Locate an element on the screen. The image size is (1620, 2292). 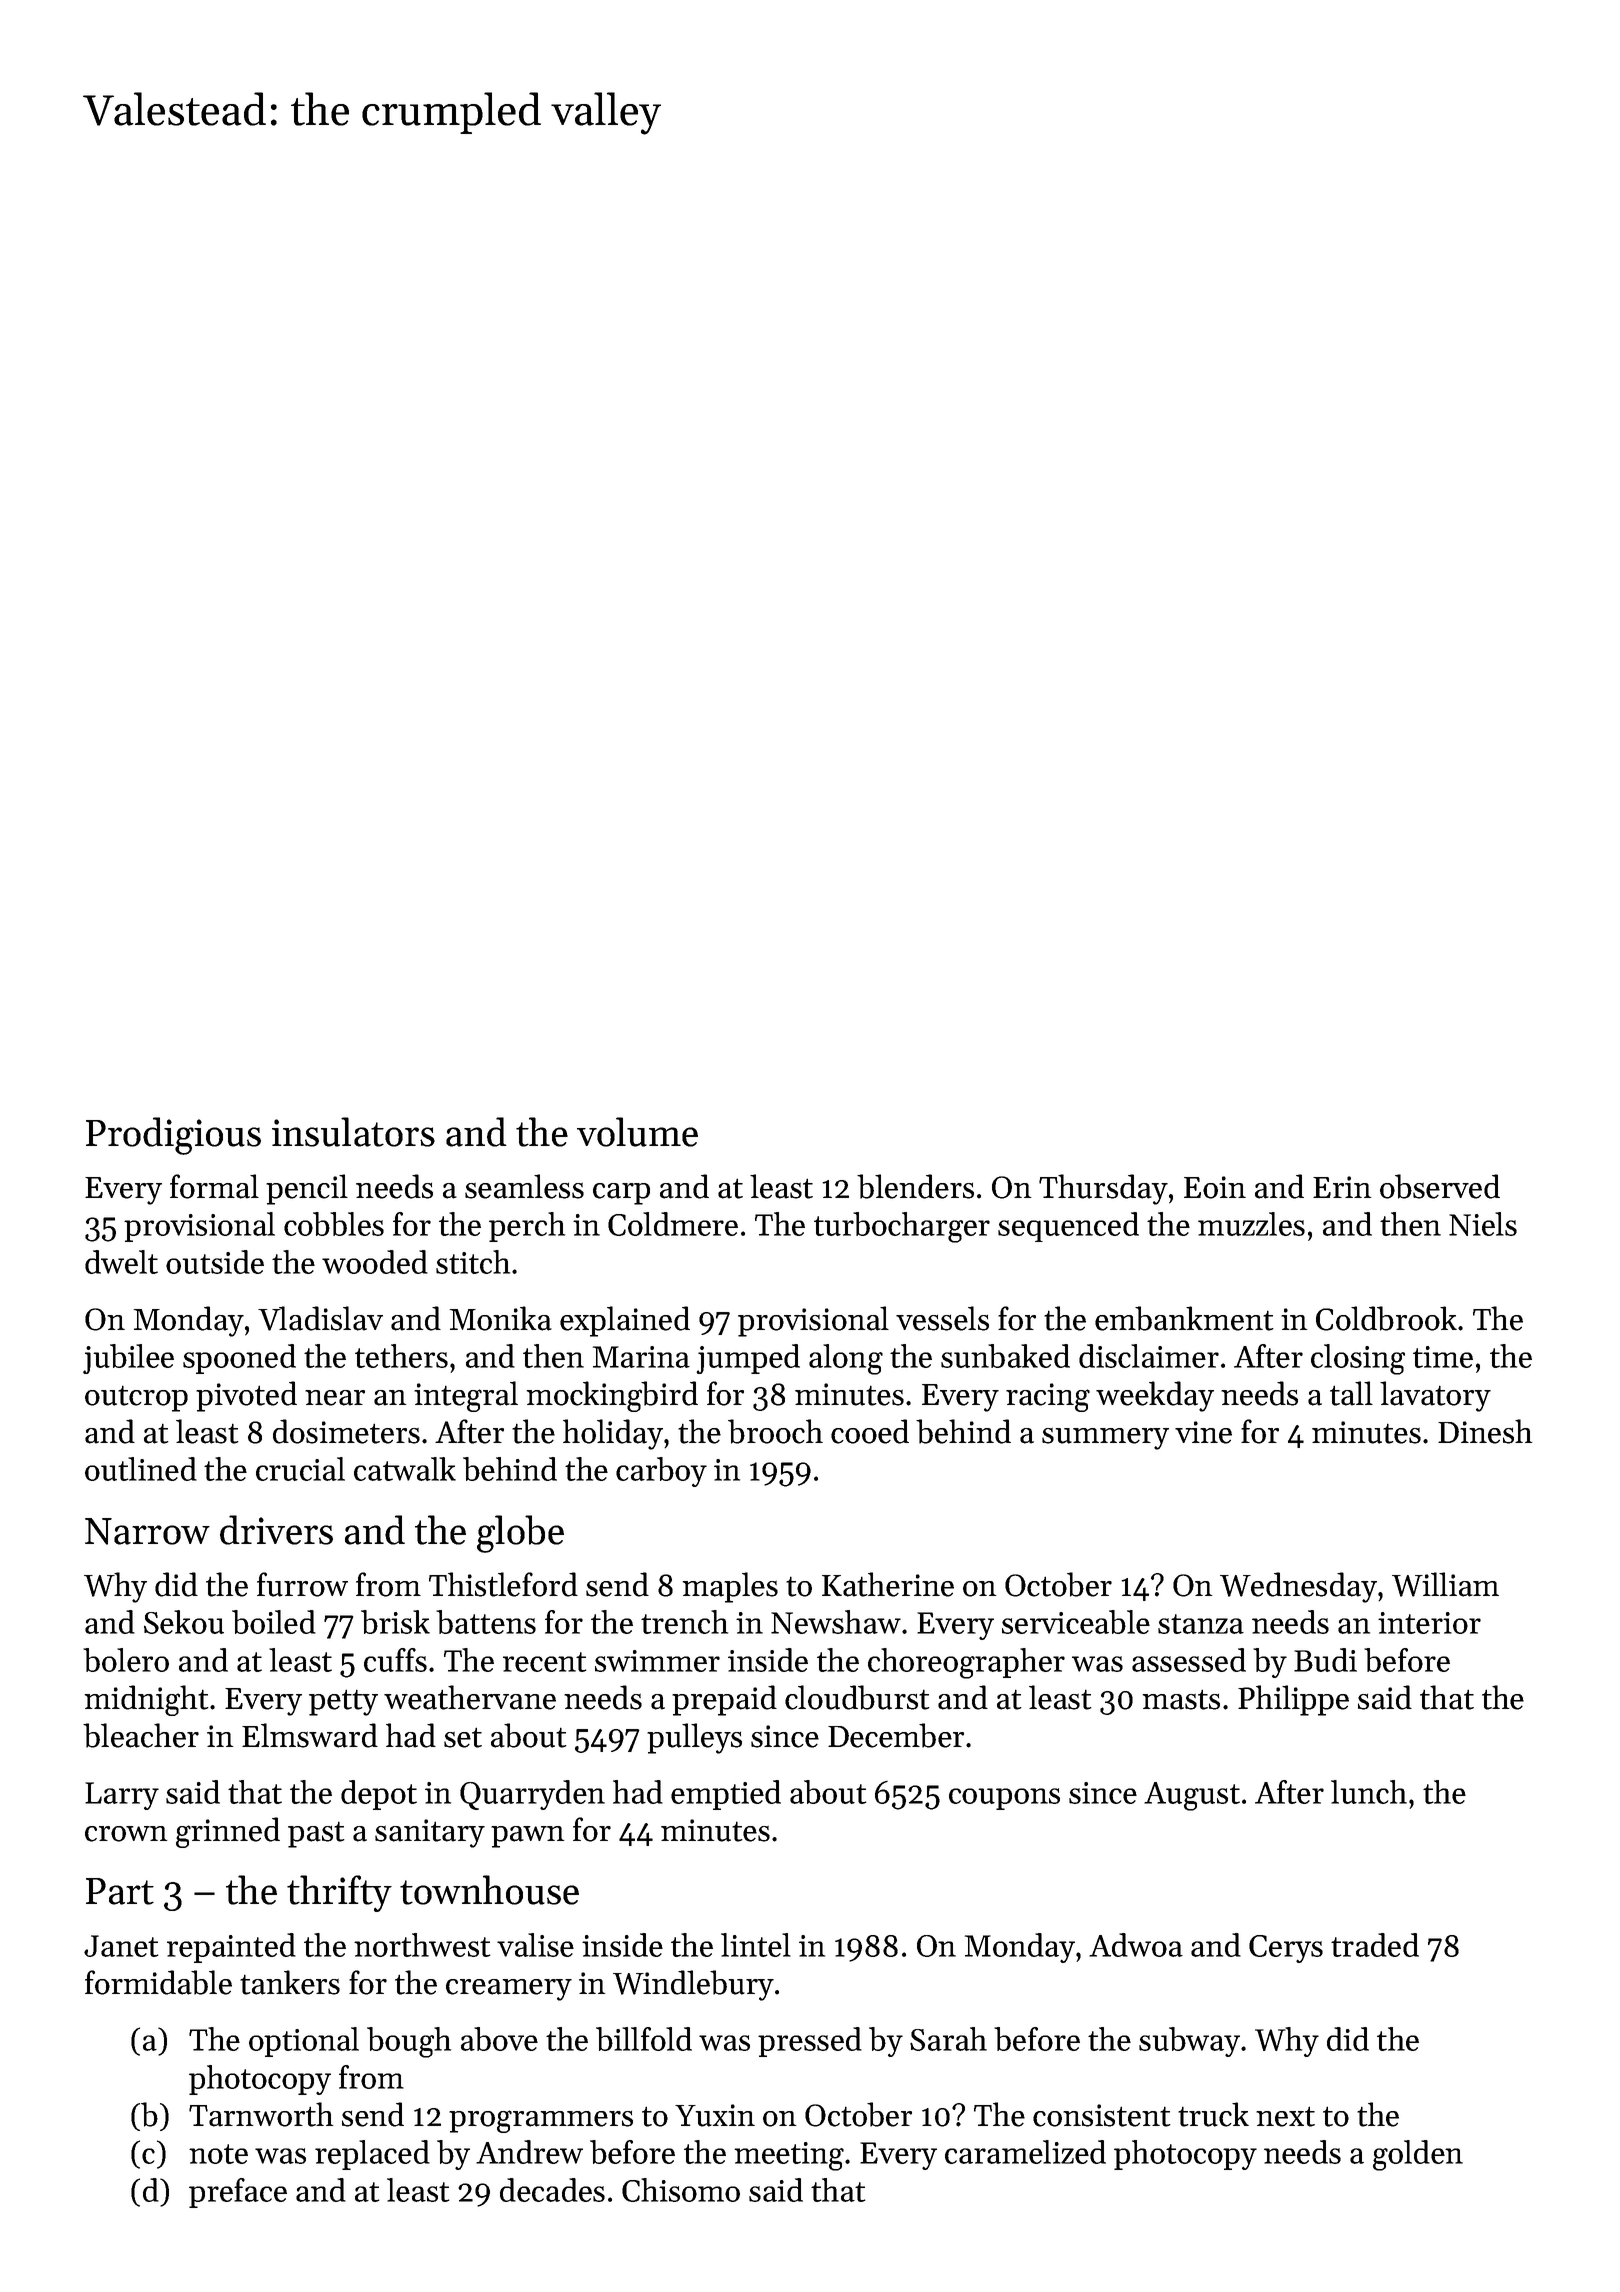
Wednesday is located at coordinates (1298, 1587).
